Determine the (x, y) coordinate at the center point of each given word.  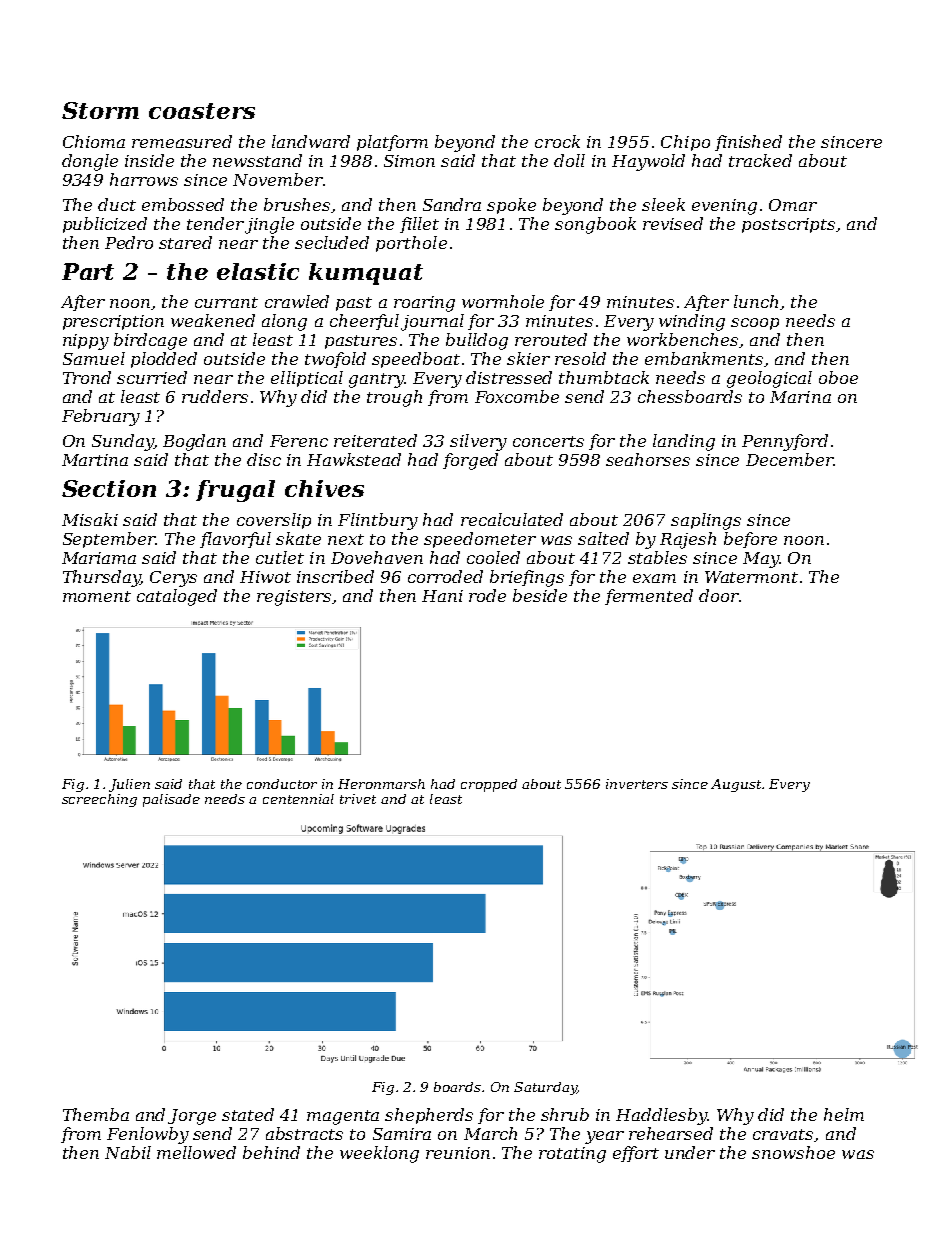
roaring (424, 304)
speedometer (480, 540)
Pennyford (785, 442)
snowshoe (793, 1152)
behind (271, 1152)
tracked (760, 160)
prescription (113, 322)
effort (636, 1154)
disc (264, 459)
